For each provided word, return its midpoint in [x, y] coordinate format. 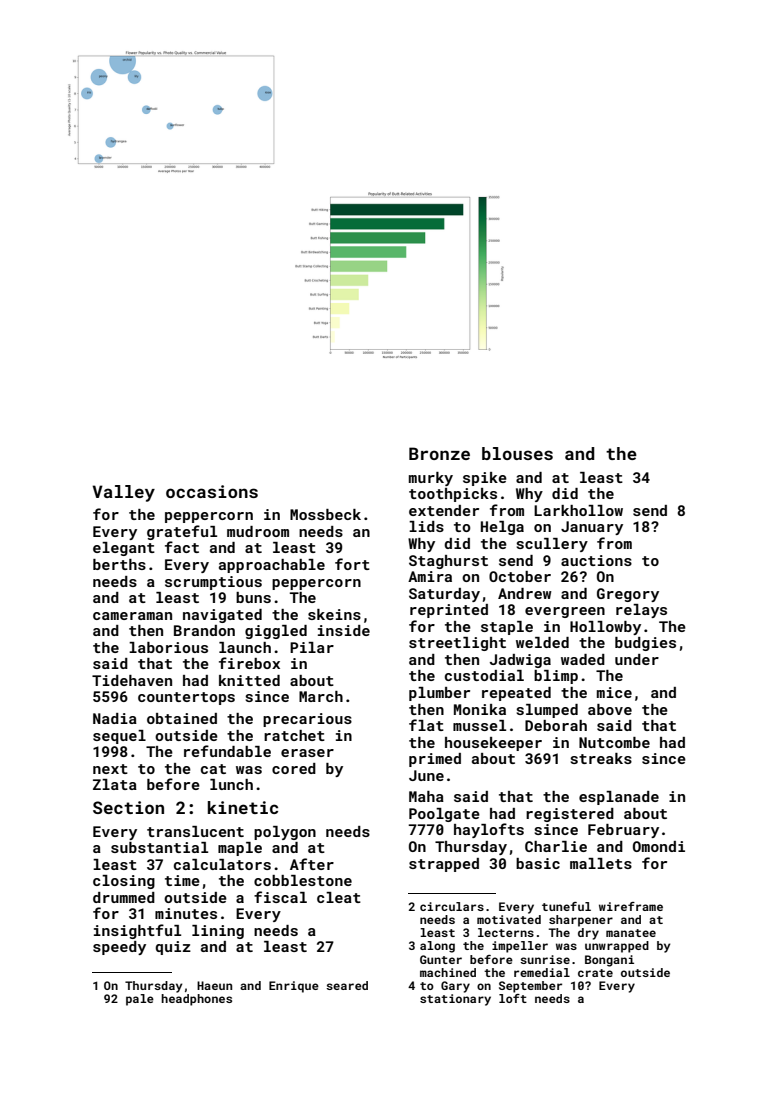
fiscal [280, 897]
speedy [119, 948]
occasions [212, 491]
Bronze [439, 453]
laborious [168, 647]
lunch [231, 784]
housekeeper [493, 744]
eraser [307, 753]
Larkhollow [578, 510]
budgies [645, 644]
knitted [249, 680]
